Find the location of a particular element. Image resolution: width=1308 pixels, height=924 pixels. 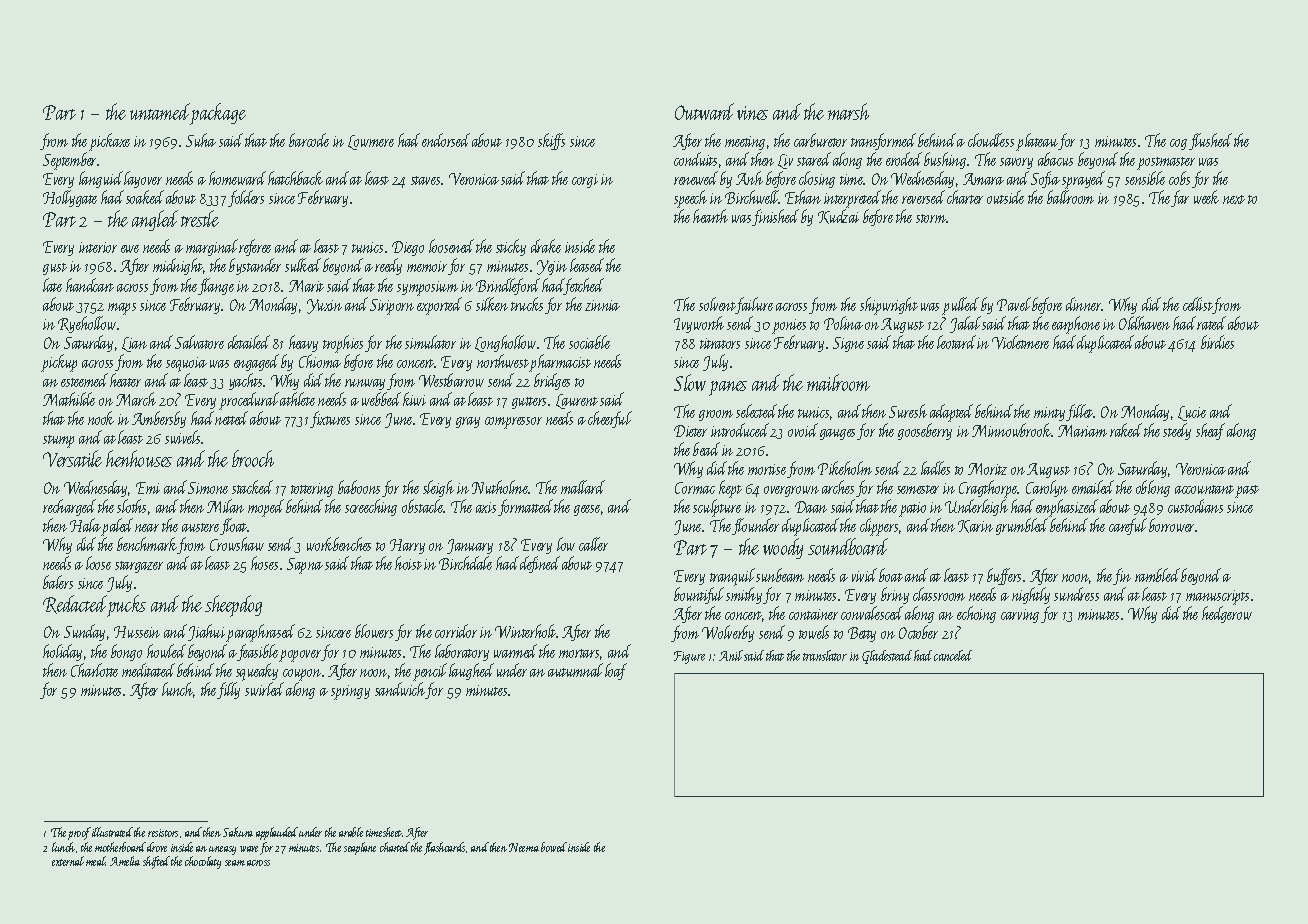

classroom is located at coordinates (939, 594).
